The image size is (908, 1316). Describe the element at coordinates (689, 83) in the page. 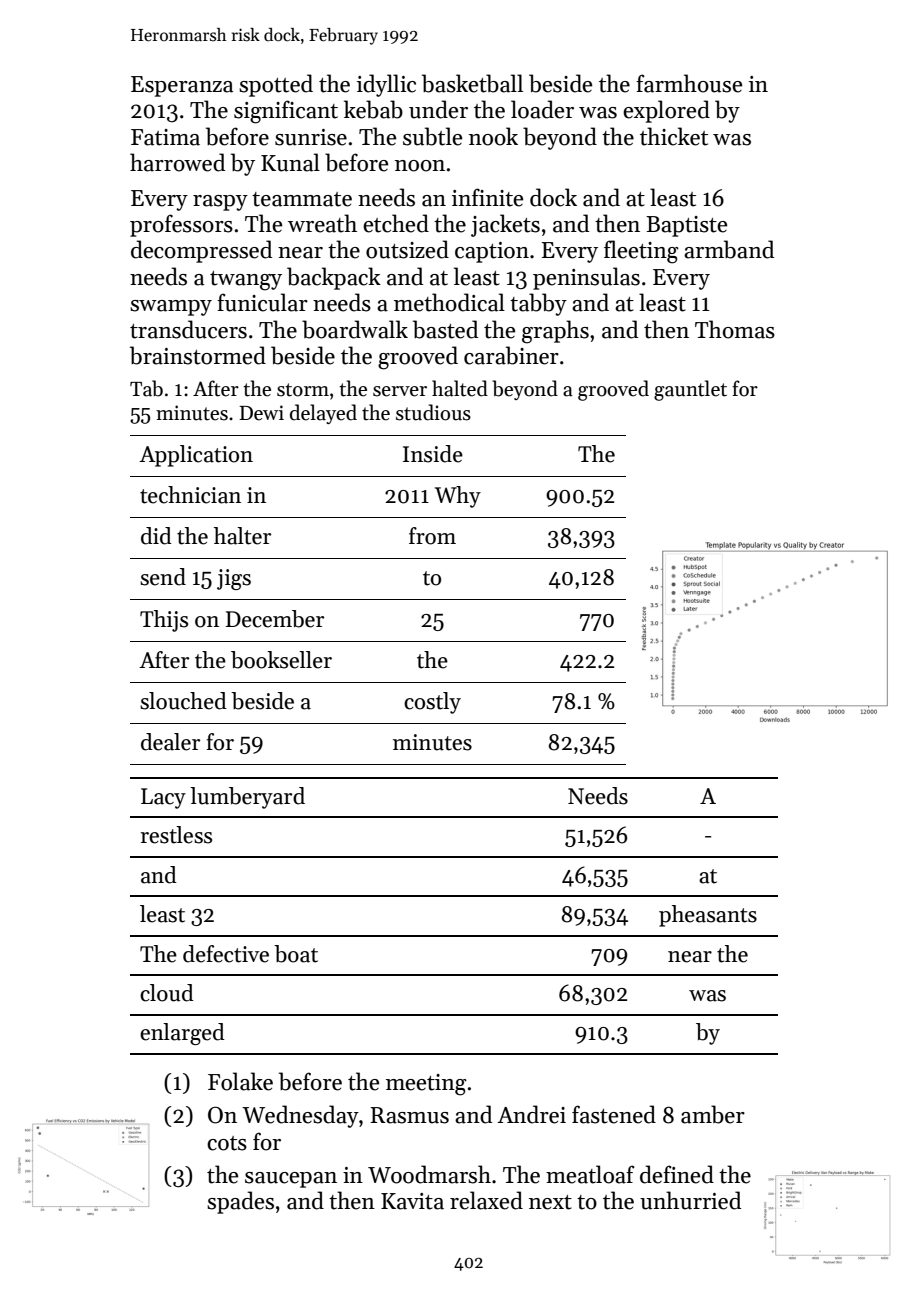

I see `farmhouse` at that location.
